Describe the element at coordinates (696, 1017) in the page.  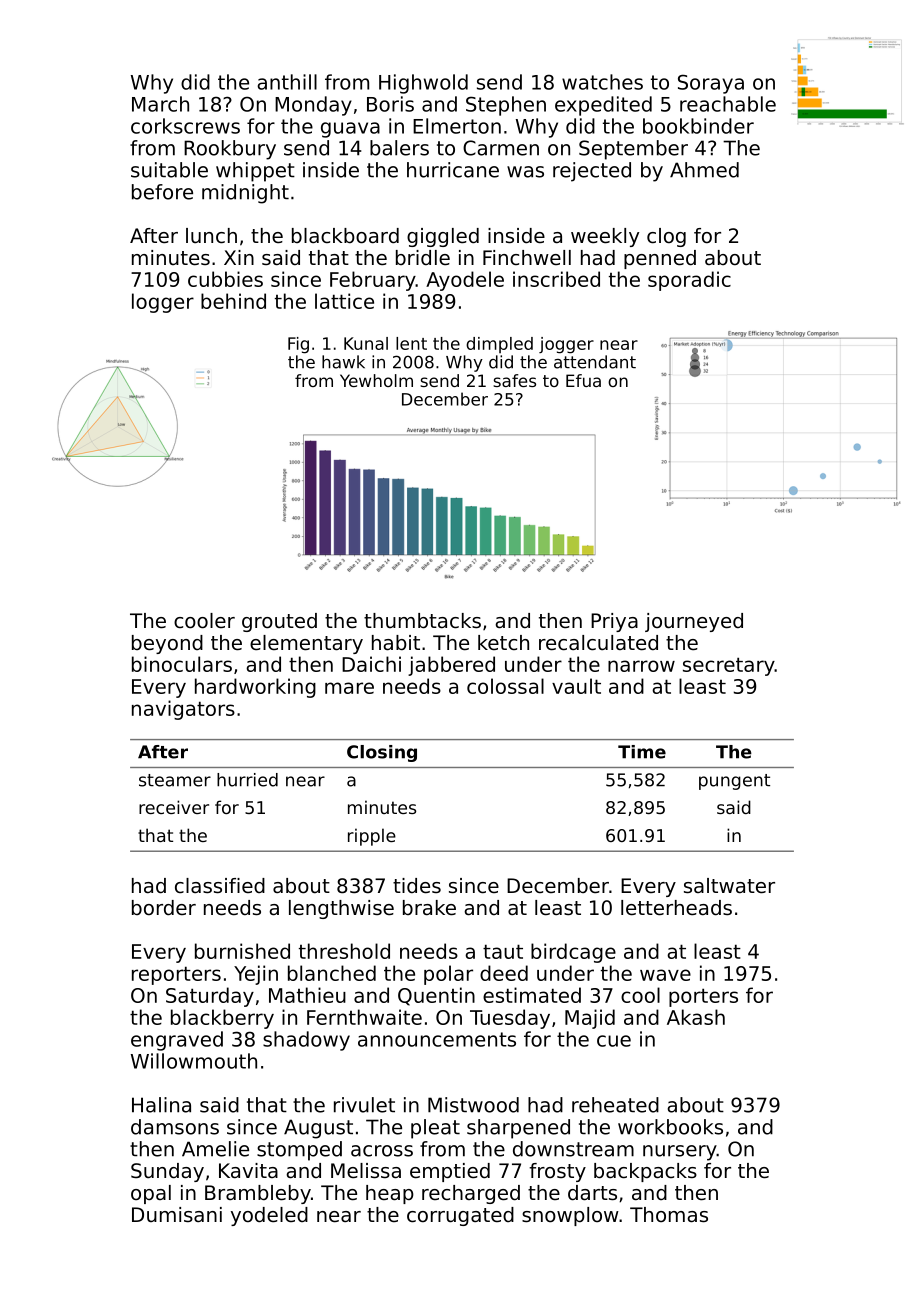
I see `Akash` at that location.
